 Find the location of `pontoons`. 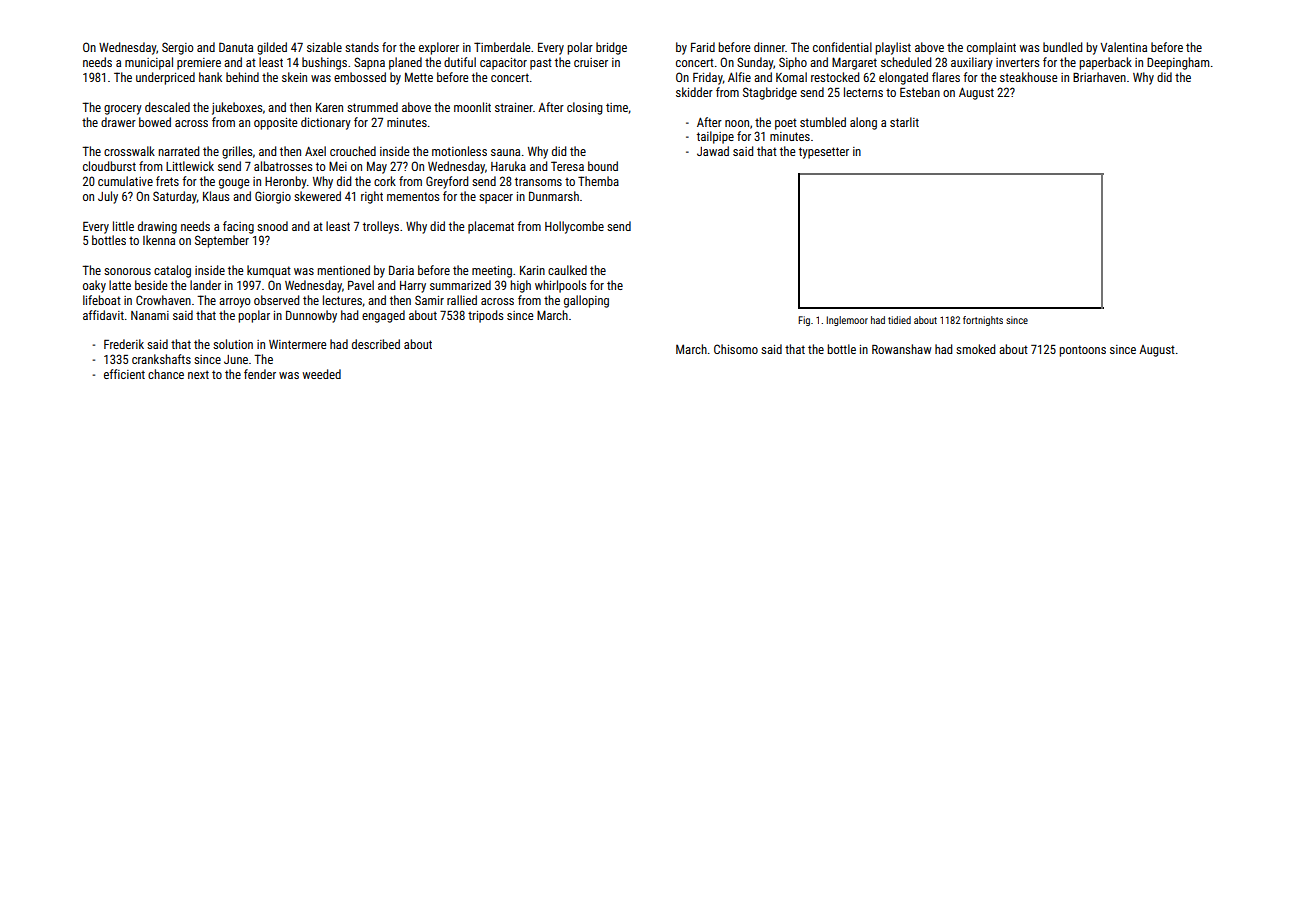

pontoons is located at coordinates (1082, 351).
